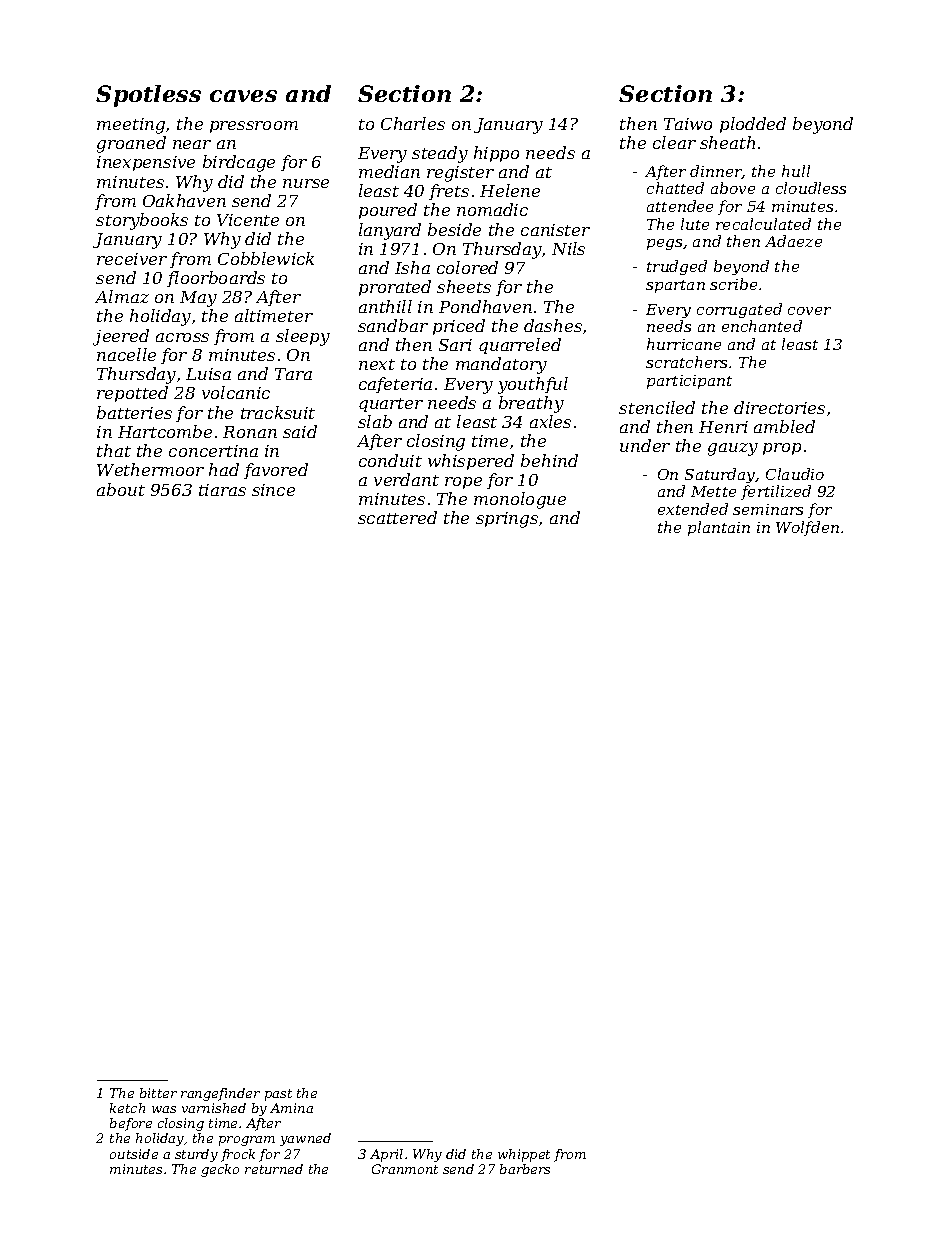 The image size is (952, 1233). I want to click on April, so click(386, 1155).
